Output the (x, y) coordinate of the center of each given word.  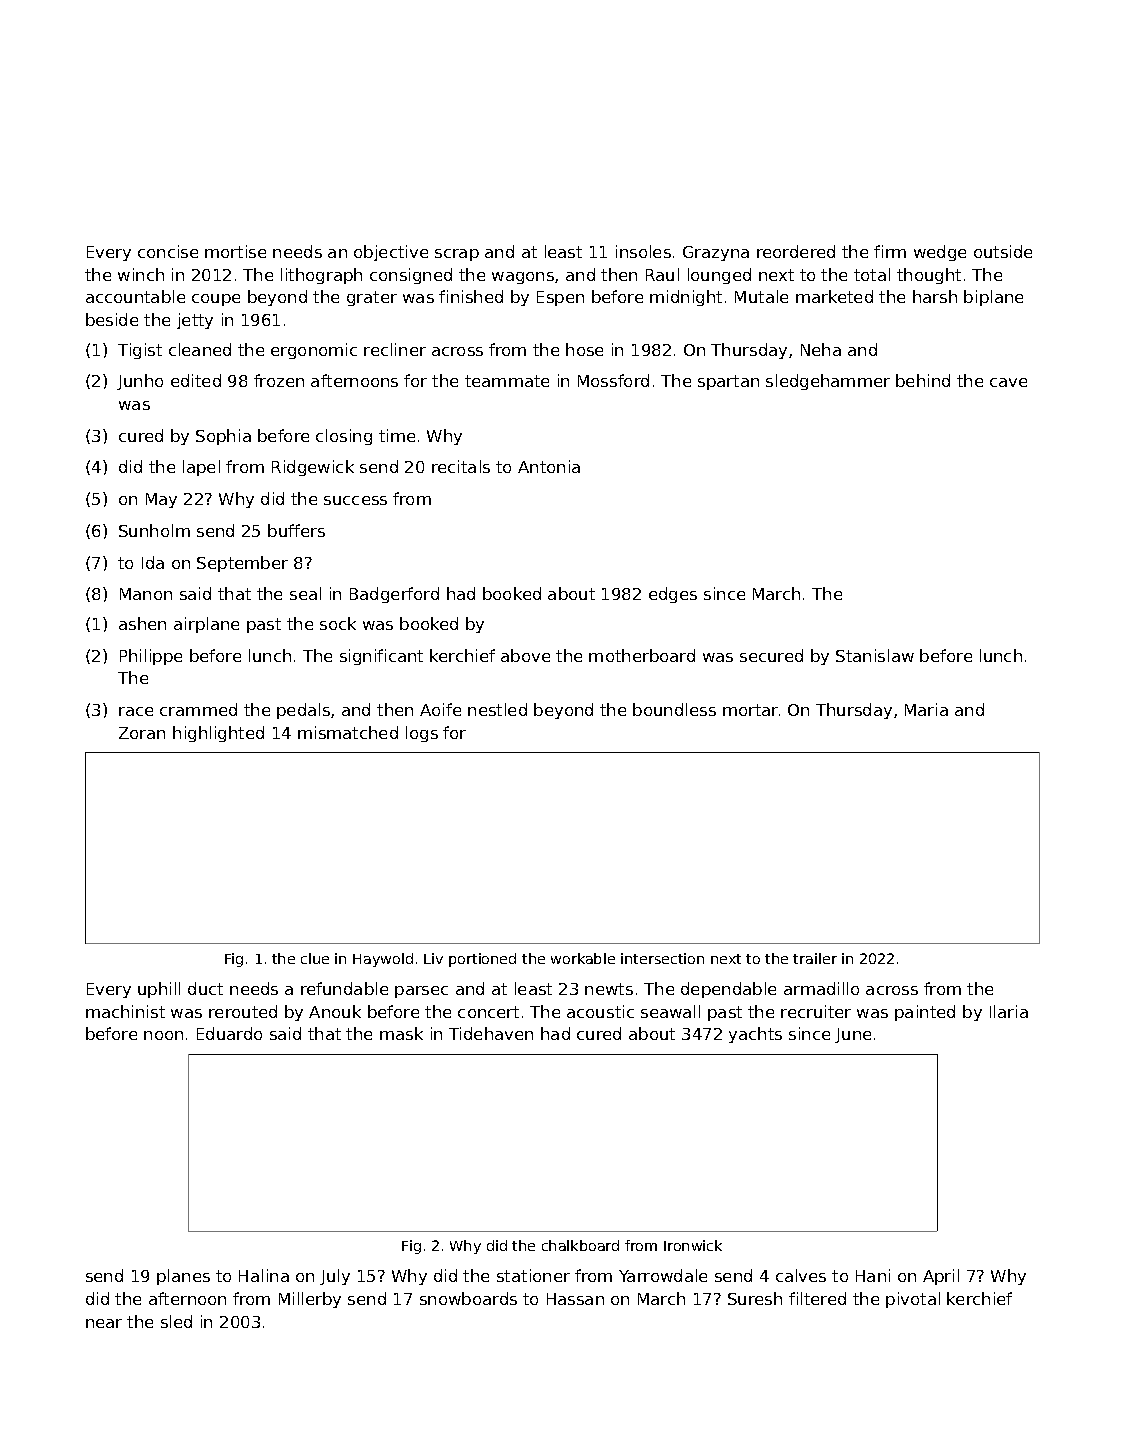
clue (315, 958)
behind (923, 380)
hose (584, 349)
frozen (279, 380)
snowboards (468, 1298)
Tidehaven (491, 1033)
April (941, 1277)
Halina (264, 1275)
